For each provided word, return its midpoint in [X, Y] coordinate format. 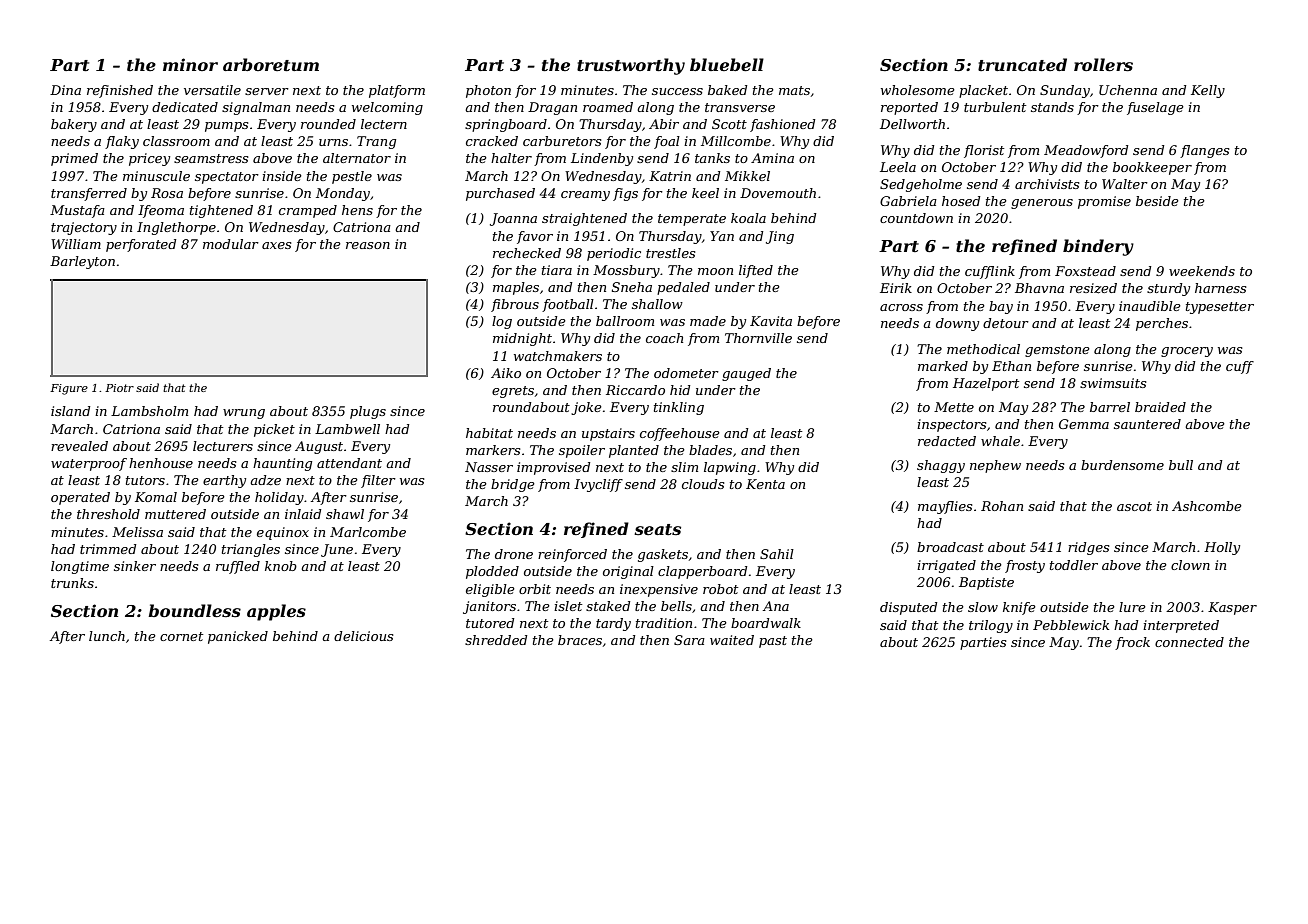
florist [984, 151]
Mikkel [747, 176]
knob [281, 566]
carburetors [562, 141]
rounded [328, 124]
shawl [345, 514]
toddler [1074, 565]
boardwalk [766, 623]
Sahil [777, 554]
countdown [916, 218]
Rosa [167, 193]
